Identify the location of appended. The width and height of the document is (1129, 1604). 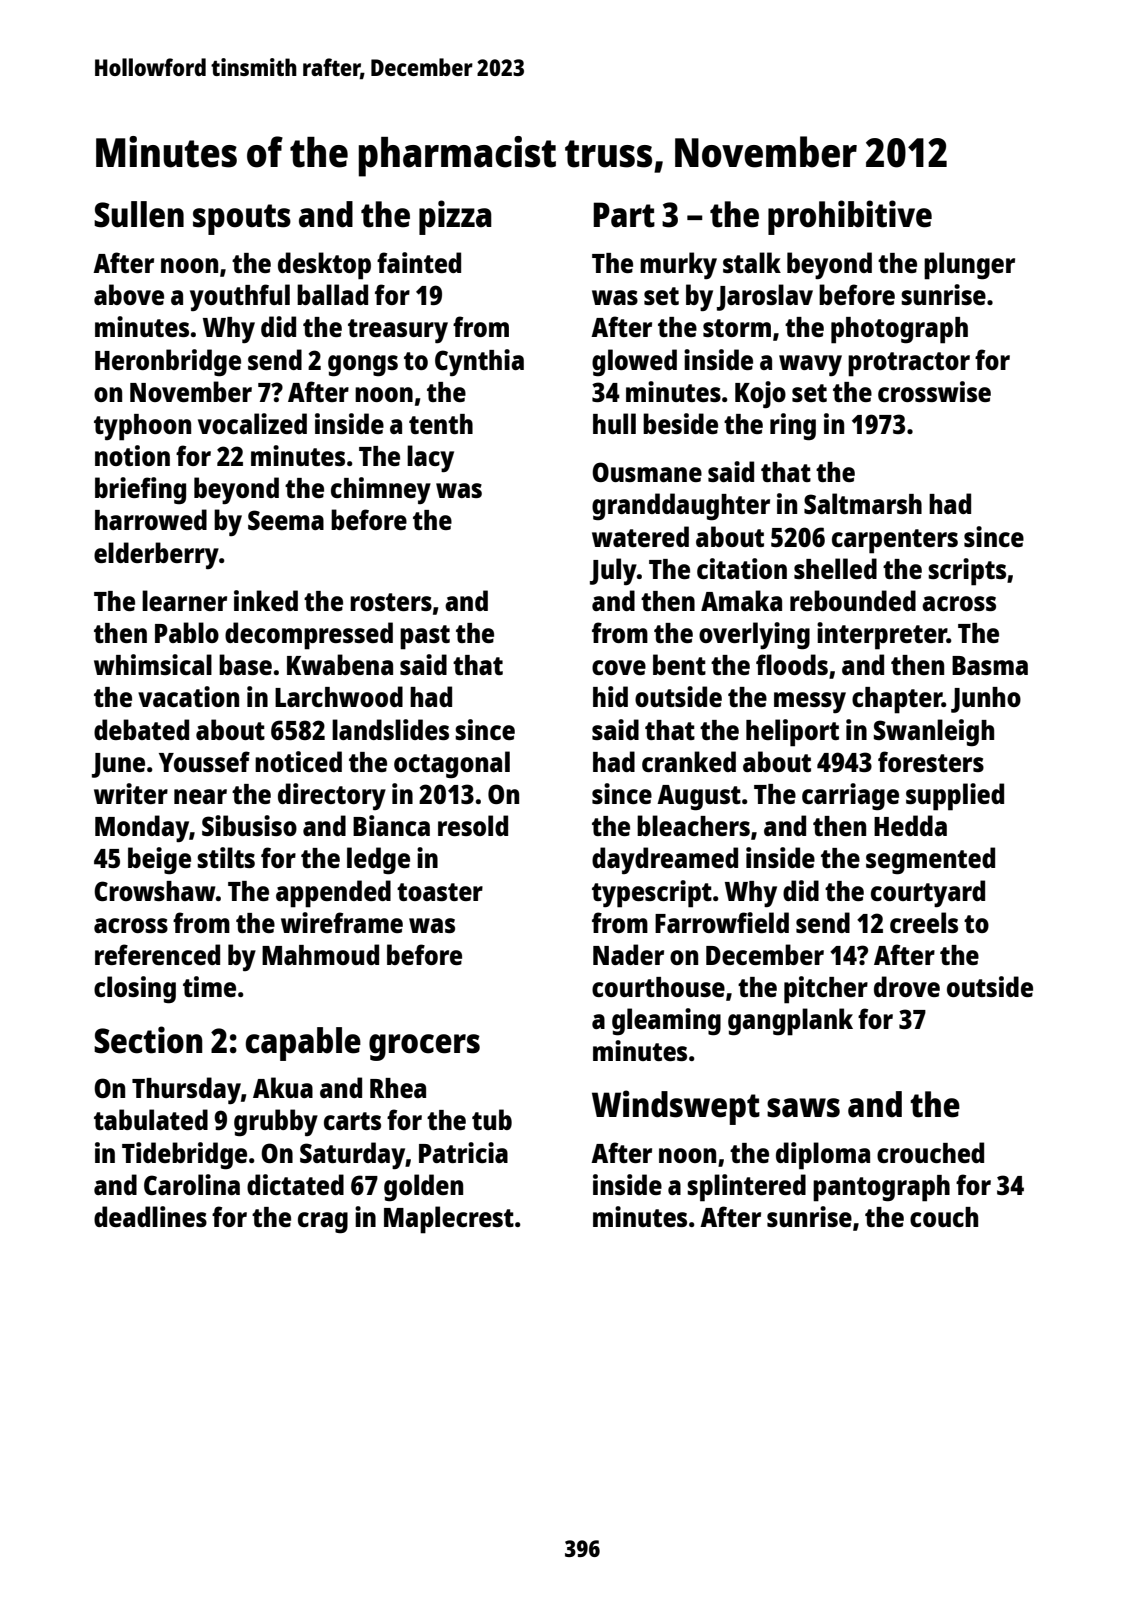
(333, 894).
